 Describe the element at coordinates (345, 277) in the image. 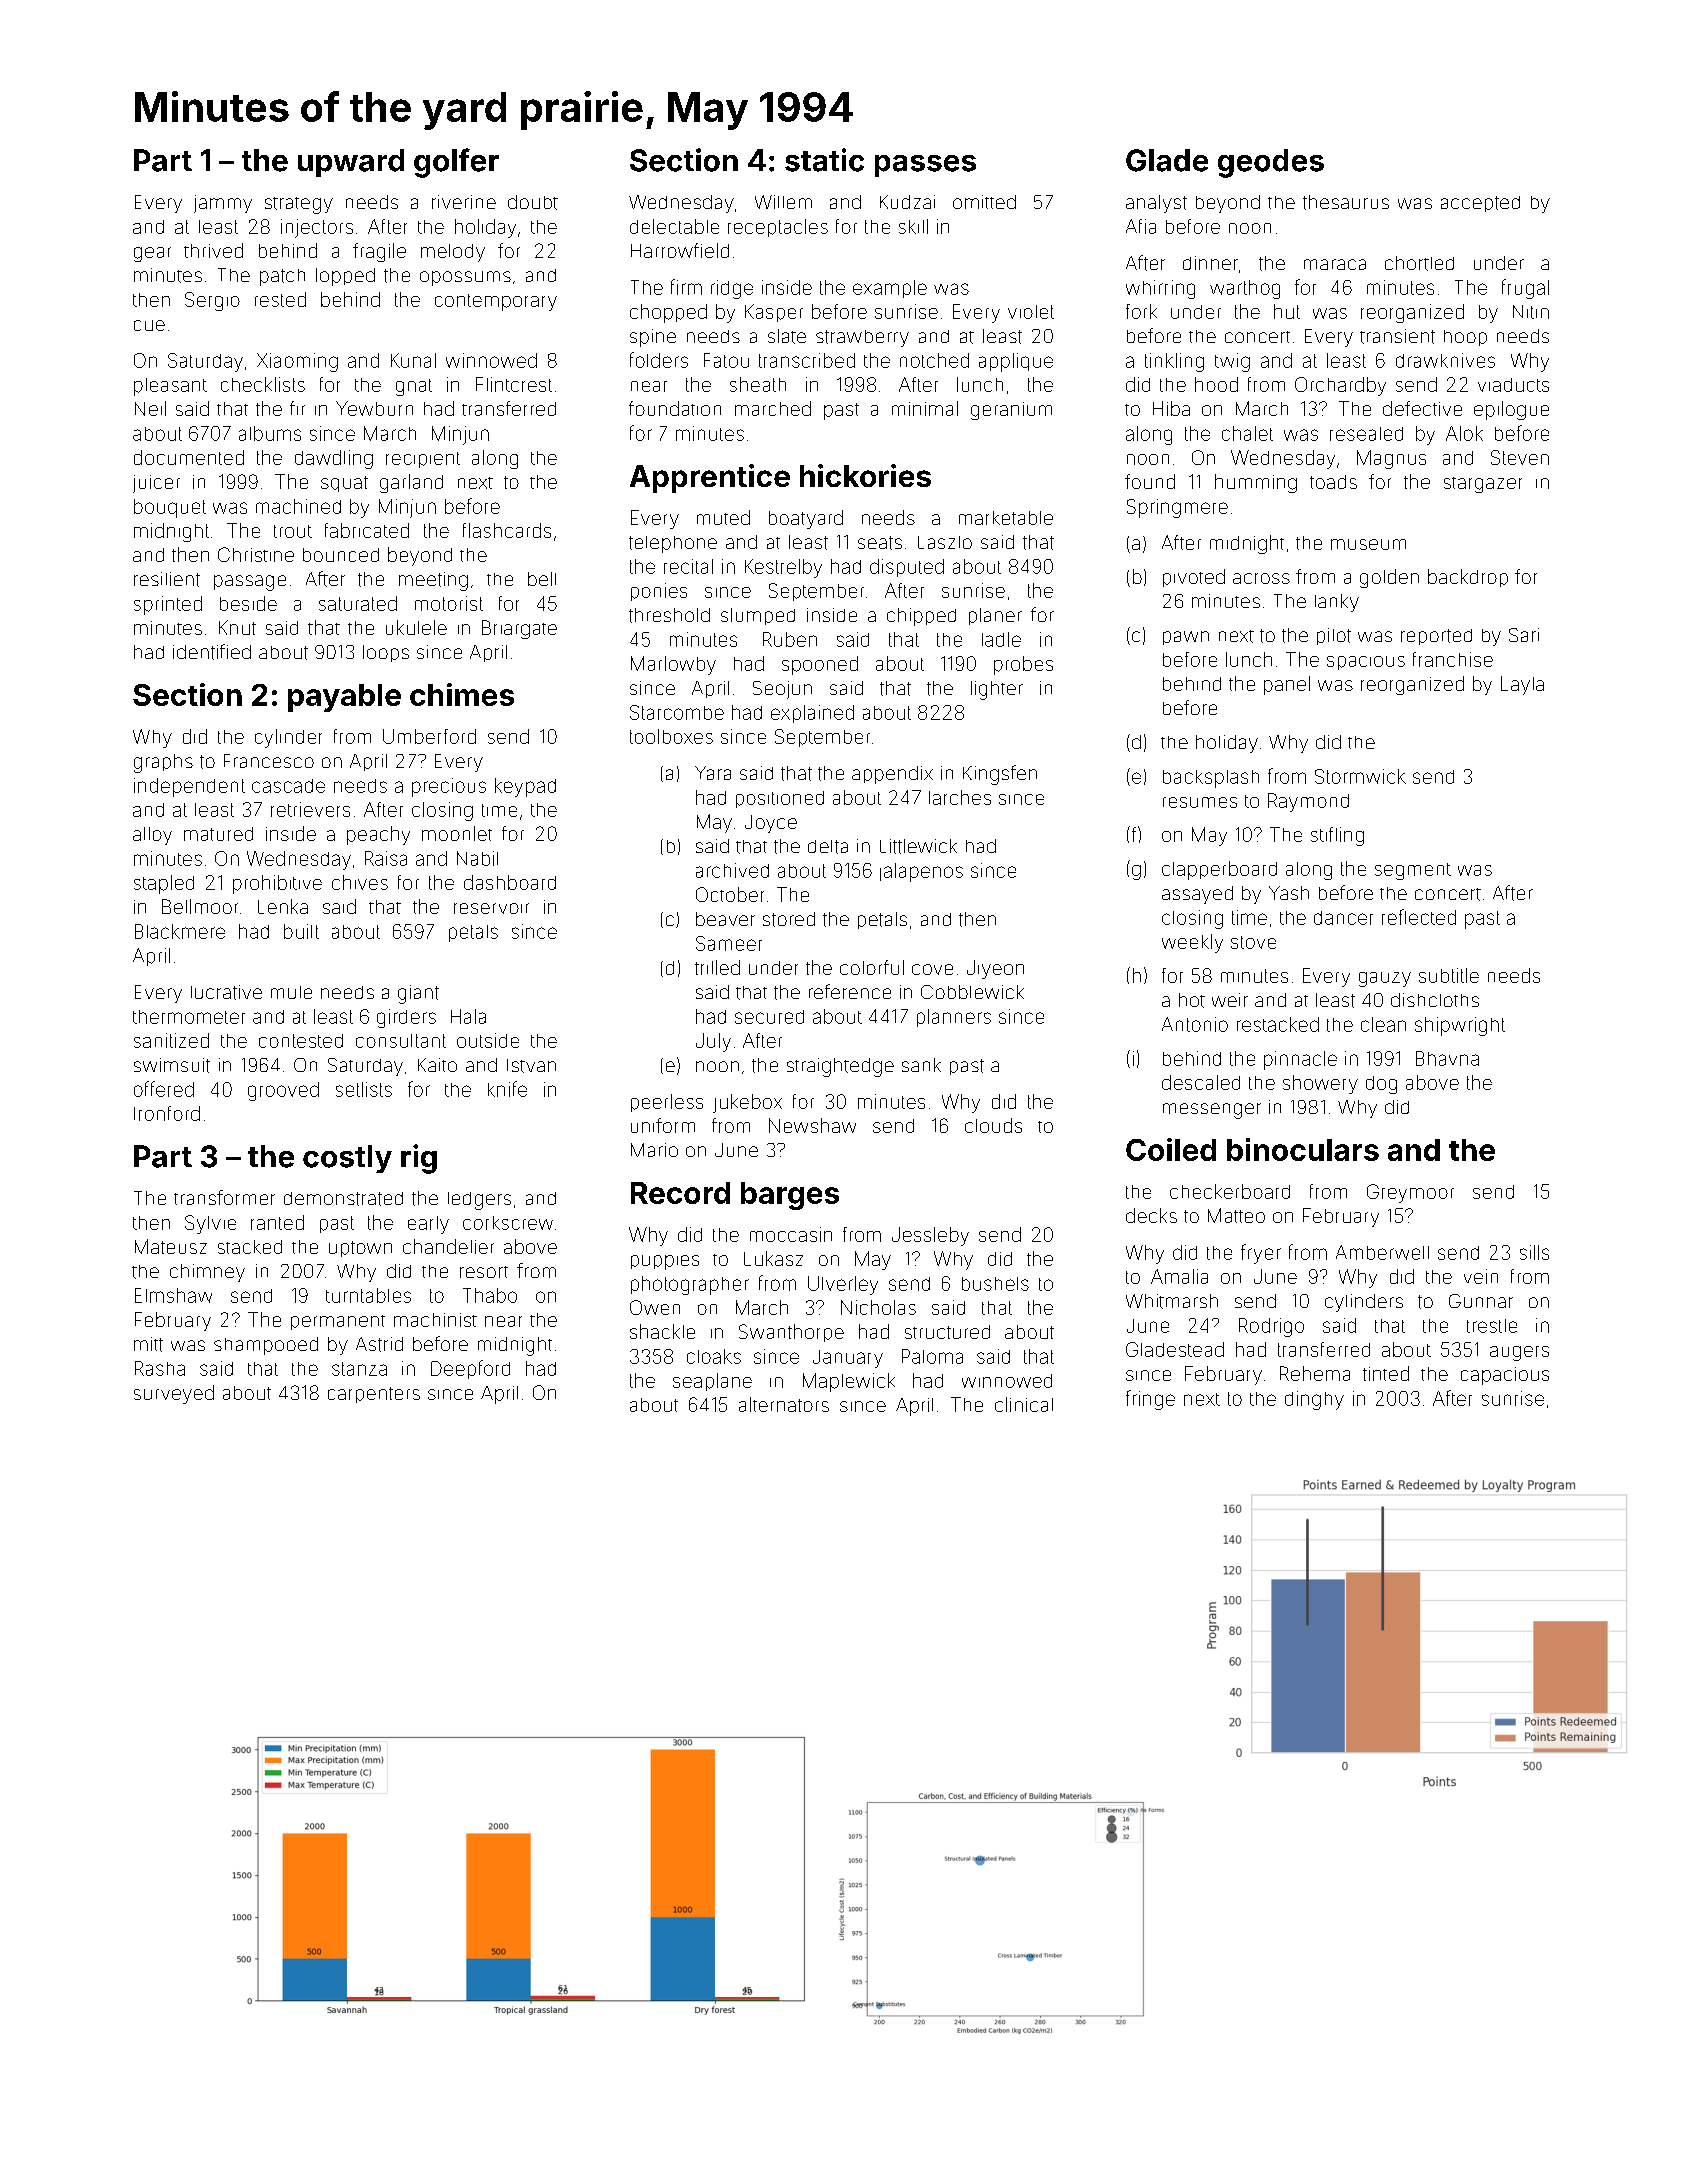

I see `lopped` at that location.
